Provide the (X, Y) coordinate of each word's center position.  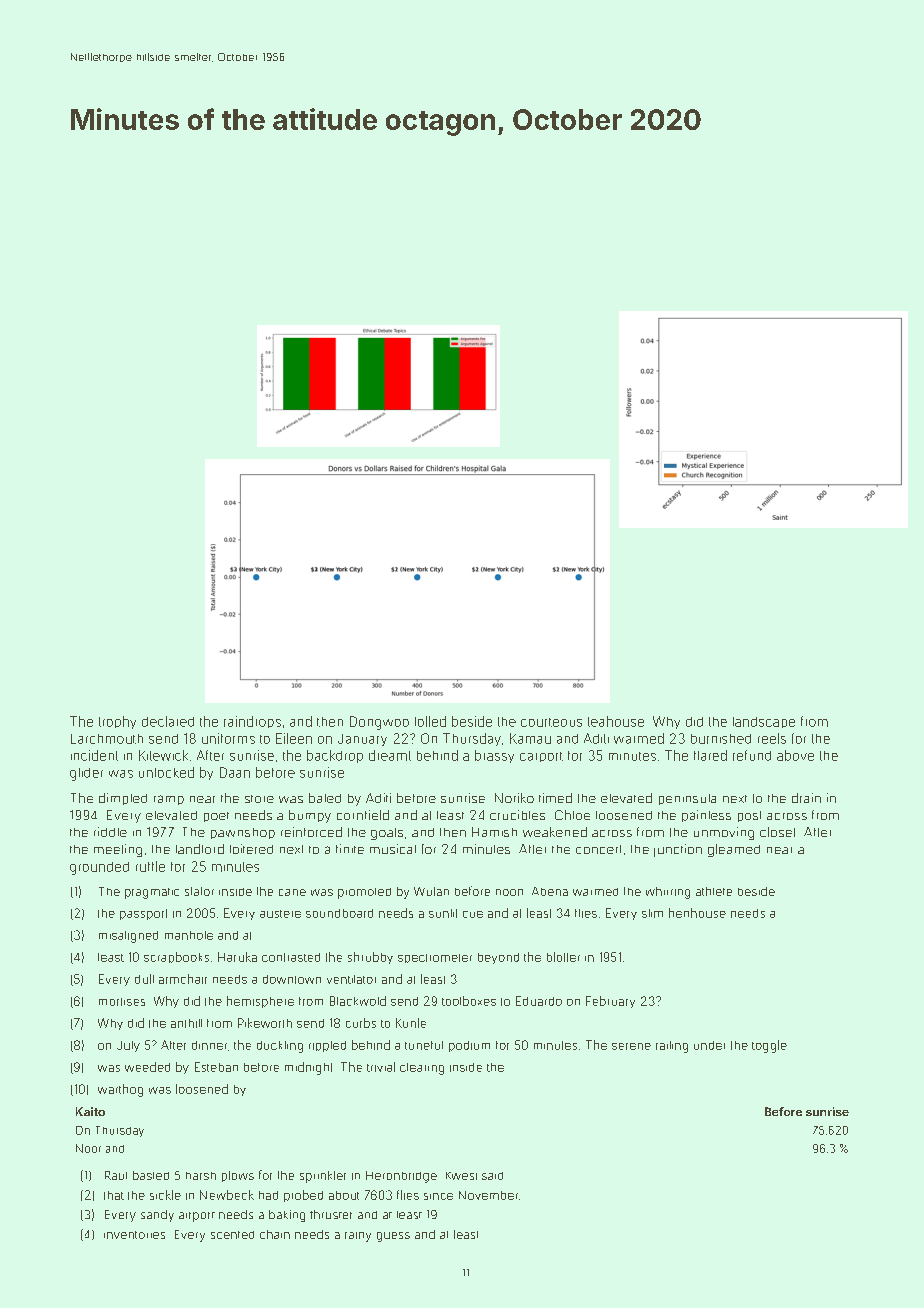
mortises (122, 1002)
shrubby (370, 958)
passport (143, 914)
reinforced (311, 832)
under (709, 1045)
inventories (134, 1235)
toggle (769, 1046)
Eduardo (539, 1001)
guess (393, 1237)
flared (710, 755)
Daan (235, 772)
